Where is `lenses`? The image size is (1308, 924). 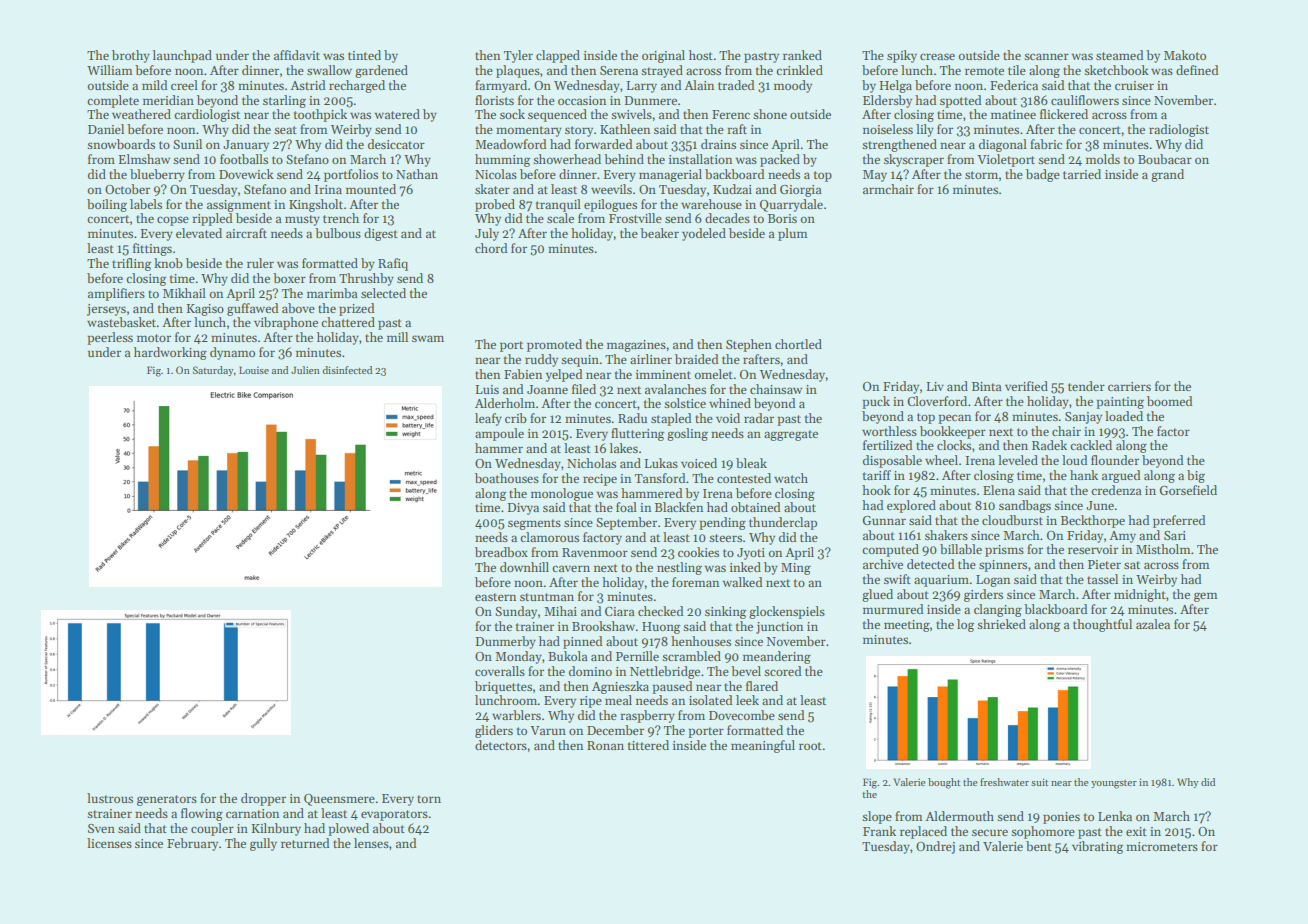 lenses is located at coordinates (371, 843).
